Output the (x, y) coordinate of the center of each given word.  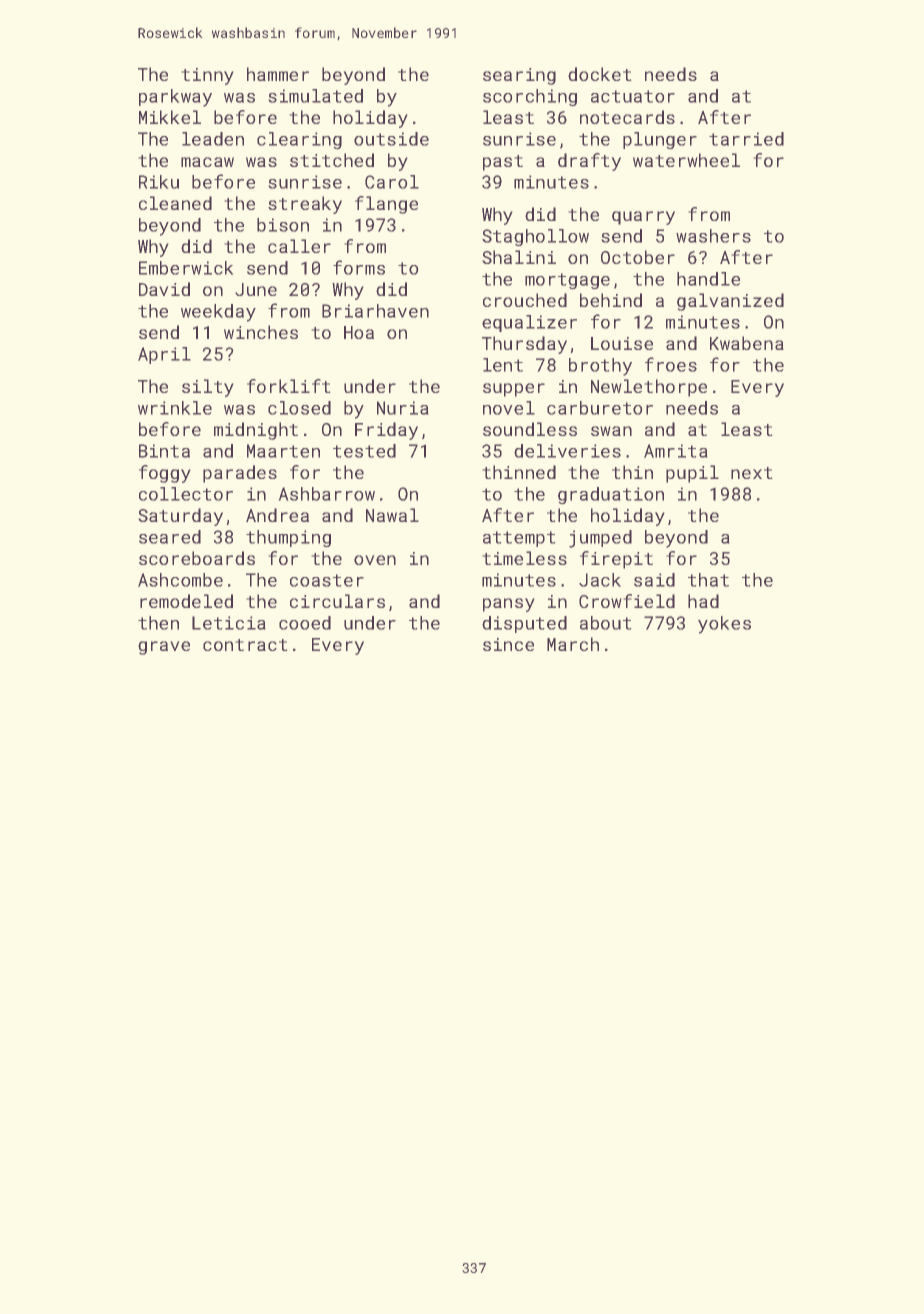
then (158, 623)
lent (503, 365)
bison (283, 225)
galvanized (730, 302)
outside (391, 139)
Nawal (392, 515)
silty (208, 388)
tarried (746, 139)
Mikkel (170, 117)
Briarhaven (375, 311)
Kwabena (747, 343)
